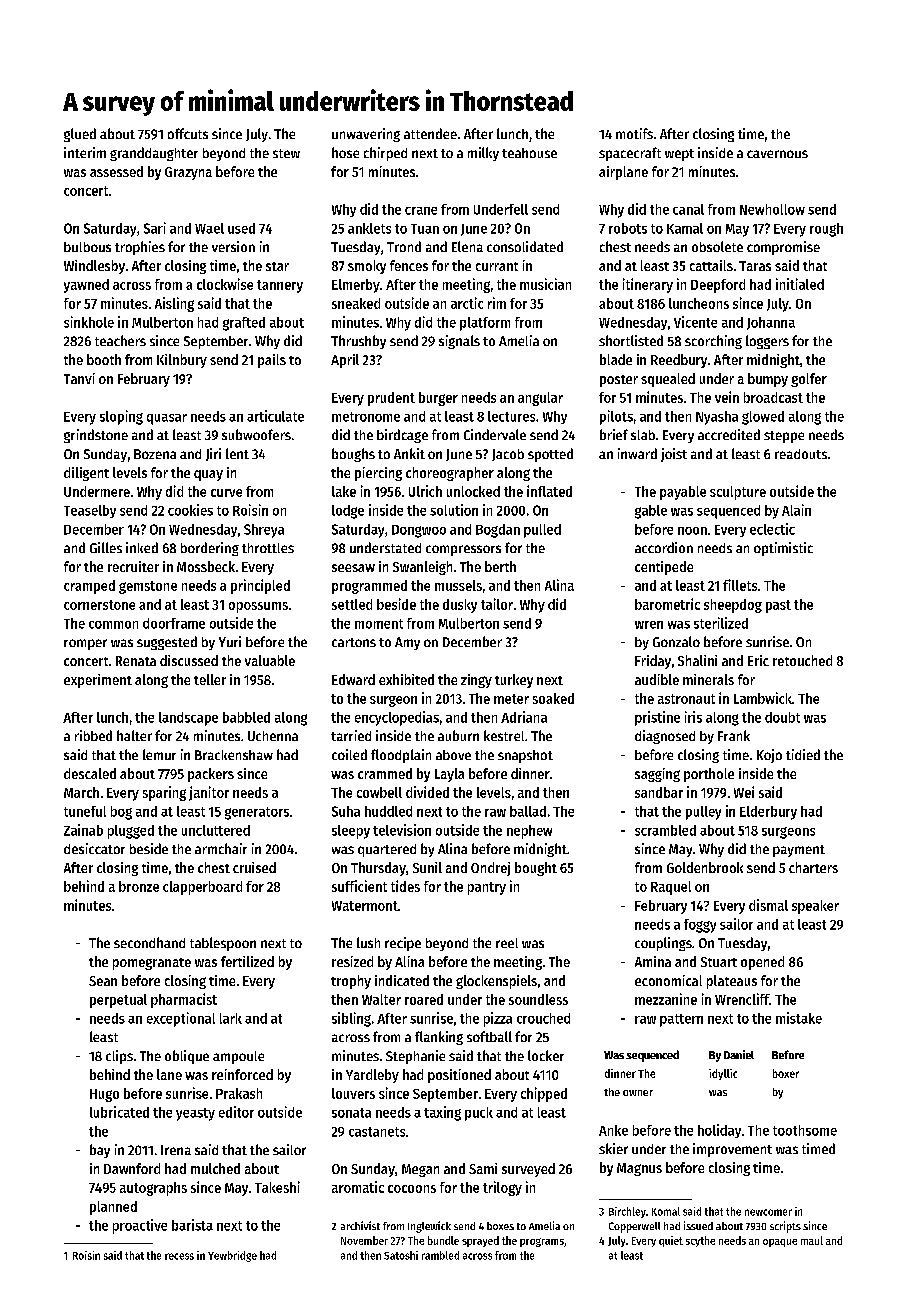 The height and width of the document is (1316, 908). Describe the element at coordinates (409, 265) in the document. I see `fences` at that location.
